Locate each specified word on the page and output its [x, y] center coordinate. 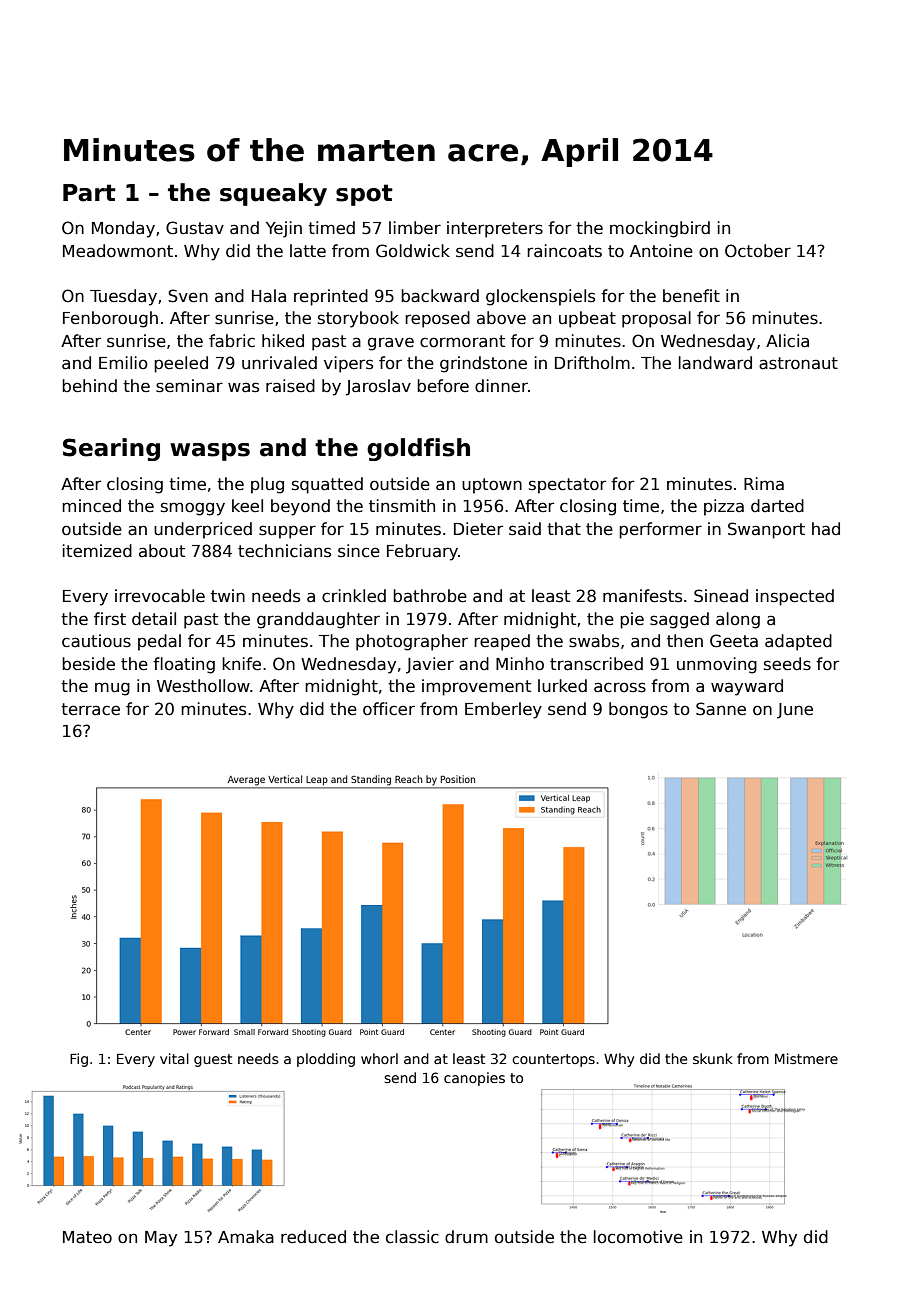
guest [213, 1060]
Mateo [87, 1237]
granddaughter [318, 620]
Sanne [721, 709]
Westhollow [203, 686]
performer [660, 530]
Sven [188, 296]
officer [389, 709]
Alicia [787, 341]
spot [364, 195]
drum [466, 1237]
